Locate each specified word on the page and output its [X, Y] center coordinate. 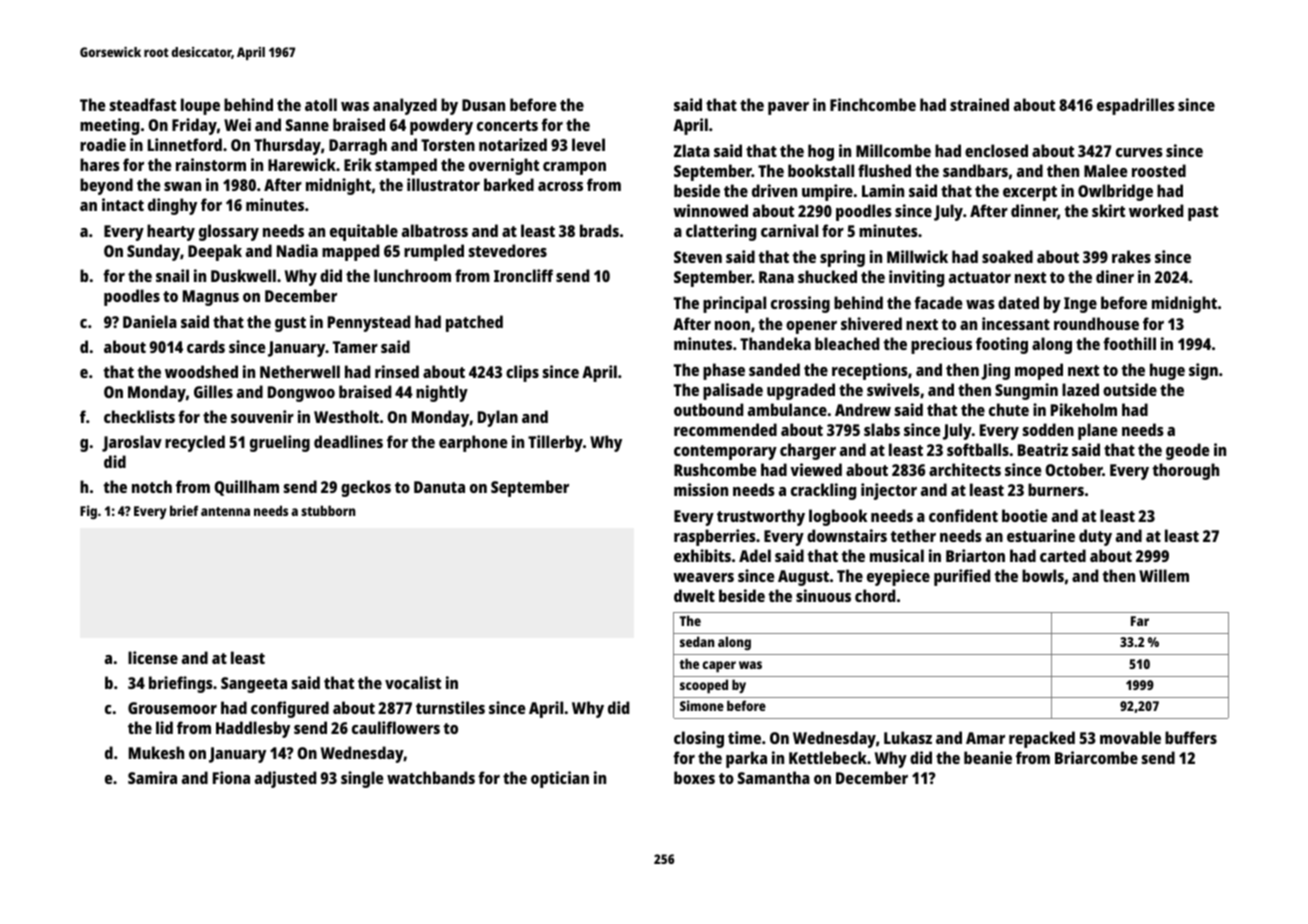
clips [522, 373]
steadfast [143, 104]
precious [941, 345]
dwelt [694, 595]
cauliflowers [396, 727]
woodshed [201, 371]
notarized [513, 144]
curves [1139, 152]
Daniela [150, 321]
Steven [698, 257]
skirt [1108, 210]
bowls [1043, 575]
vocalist [413, 682]
